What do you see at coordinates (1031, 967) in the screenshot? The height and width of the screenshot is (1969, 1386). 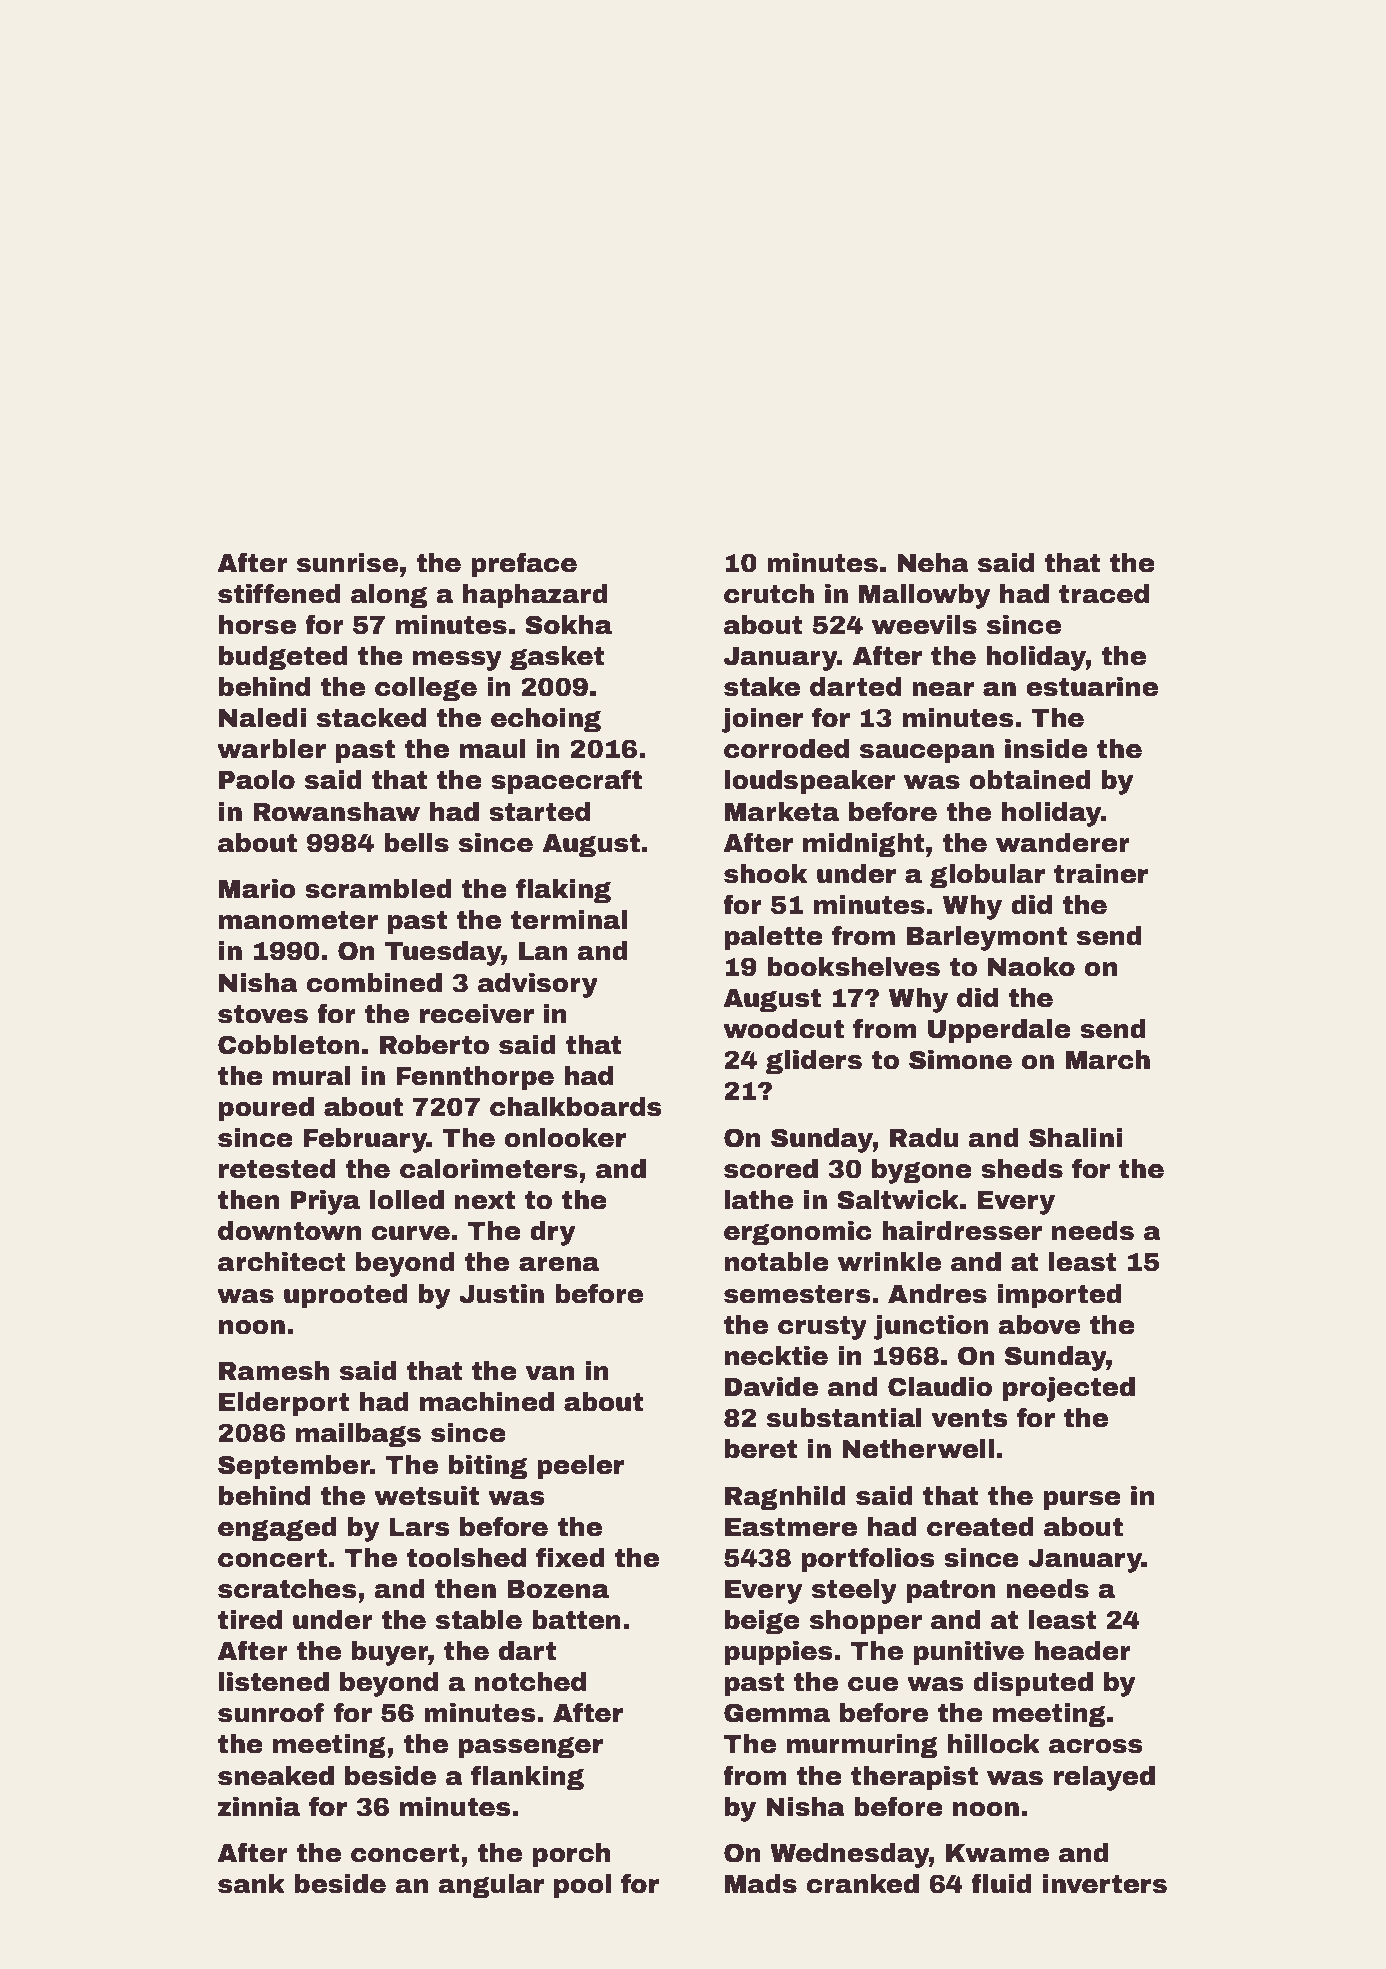 I see `Naoko` at bounding box center [1031, 967].
